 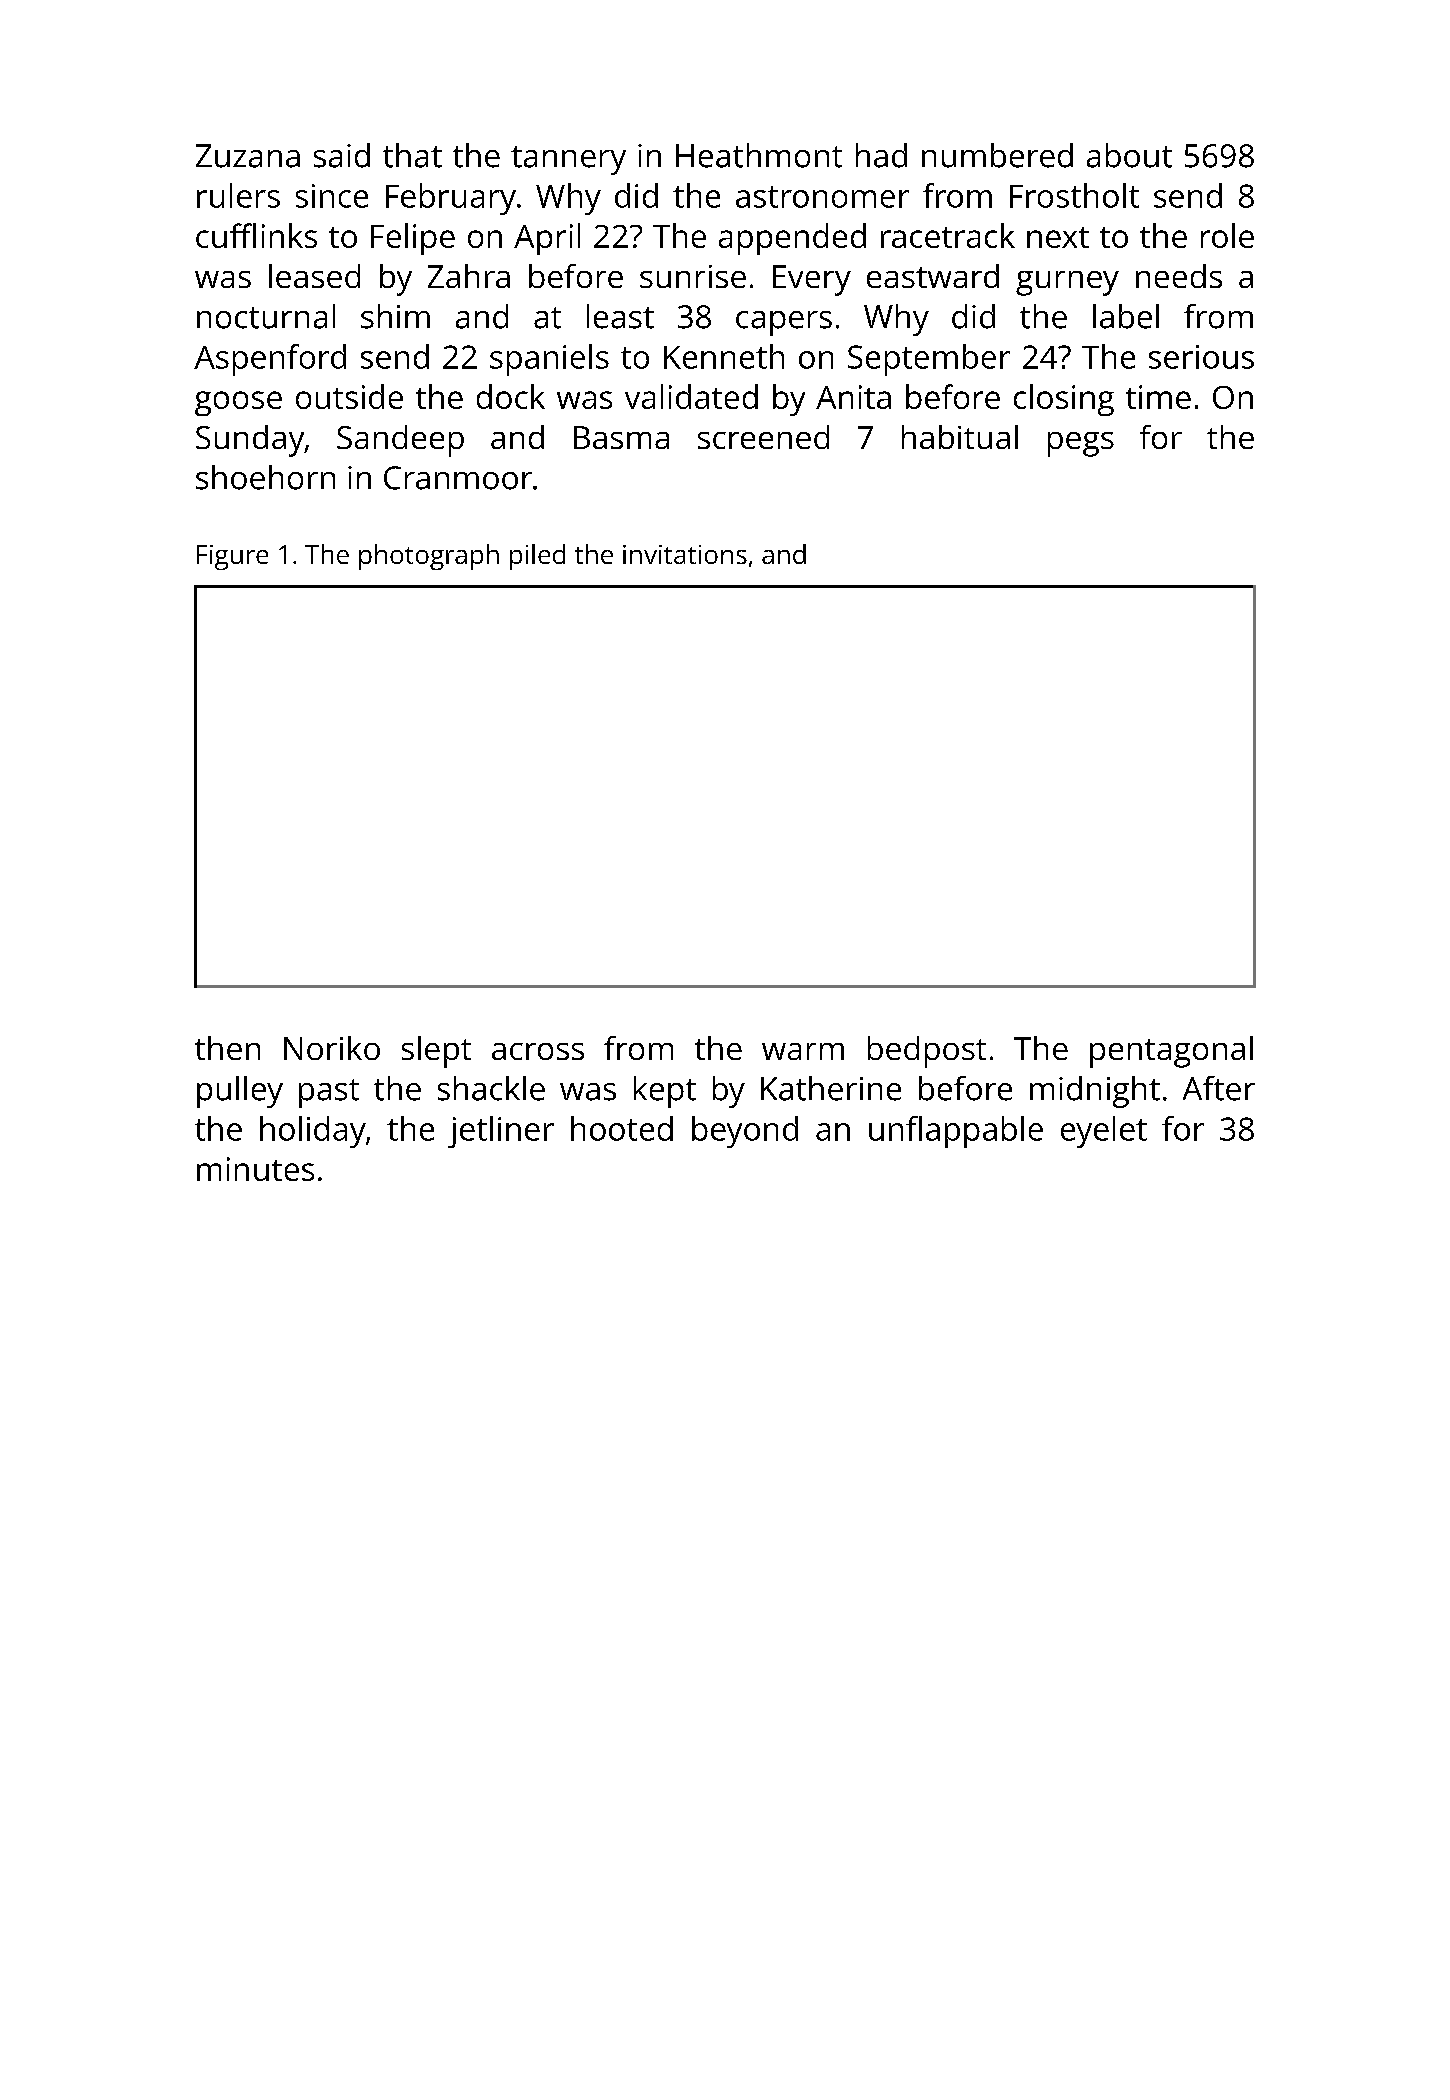 I want to click on bedpost, so click(x=927, y=1052).
